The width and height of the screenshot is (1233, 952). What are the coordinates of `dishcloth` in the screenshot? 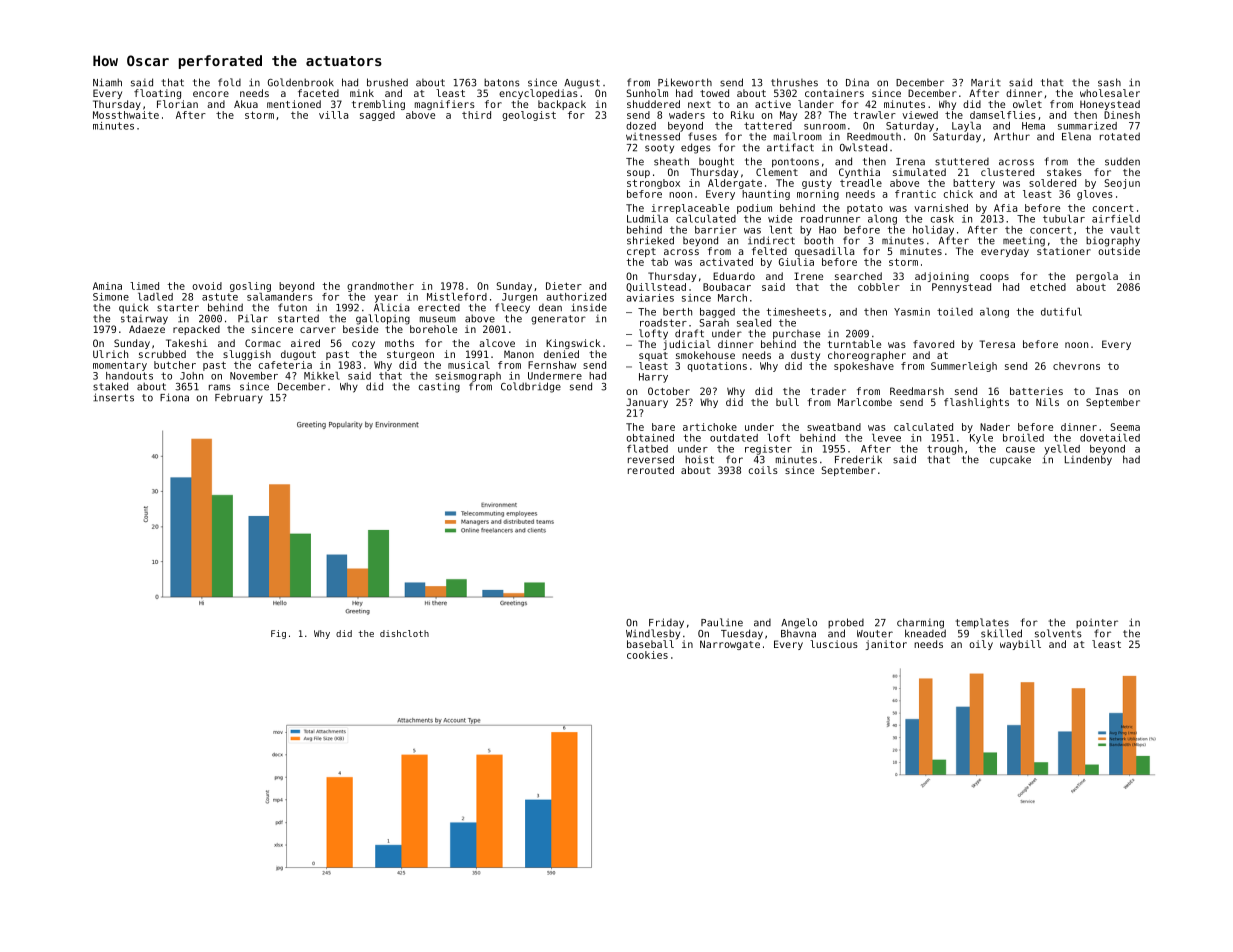 It's located at (404, 633).
